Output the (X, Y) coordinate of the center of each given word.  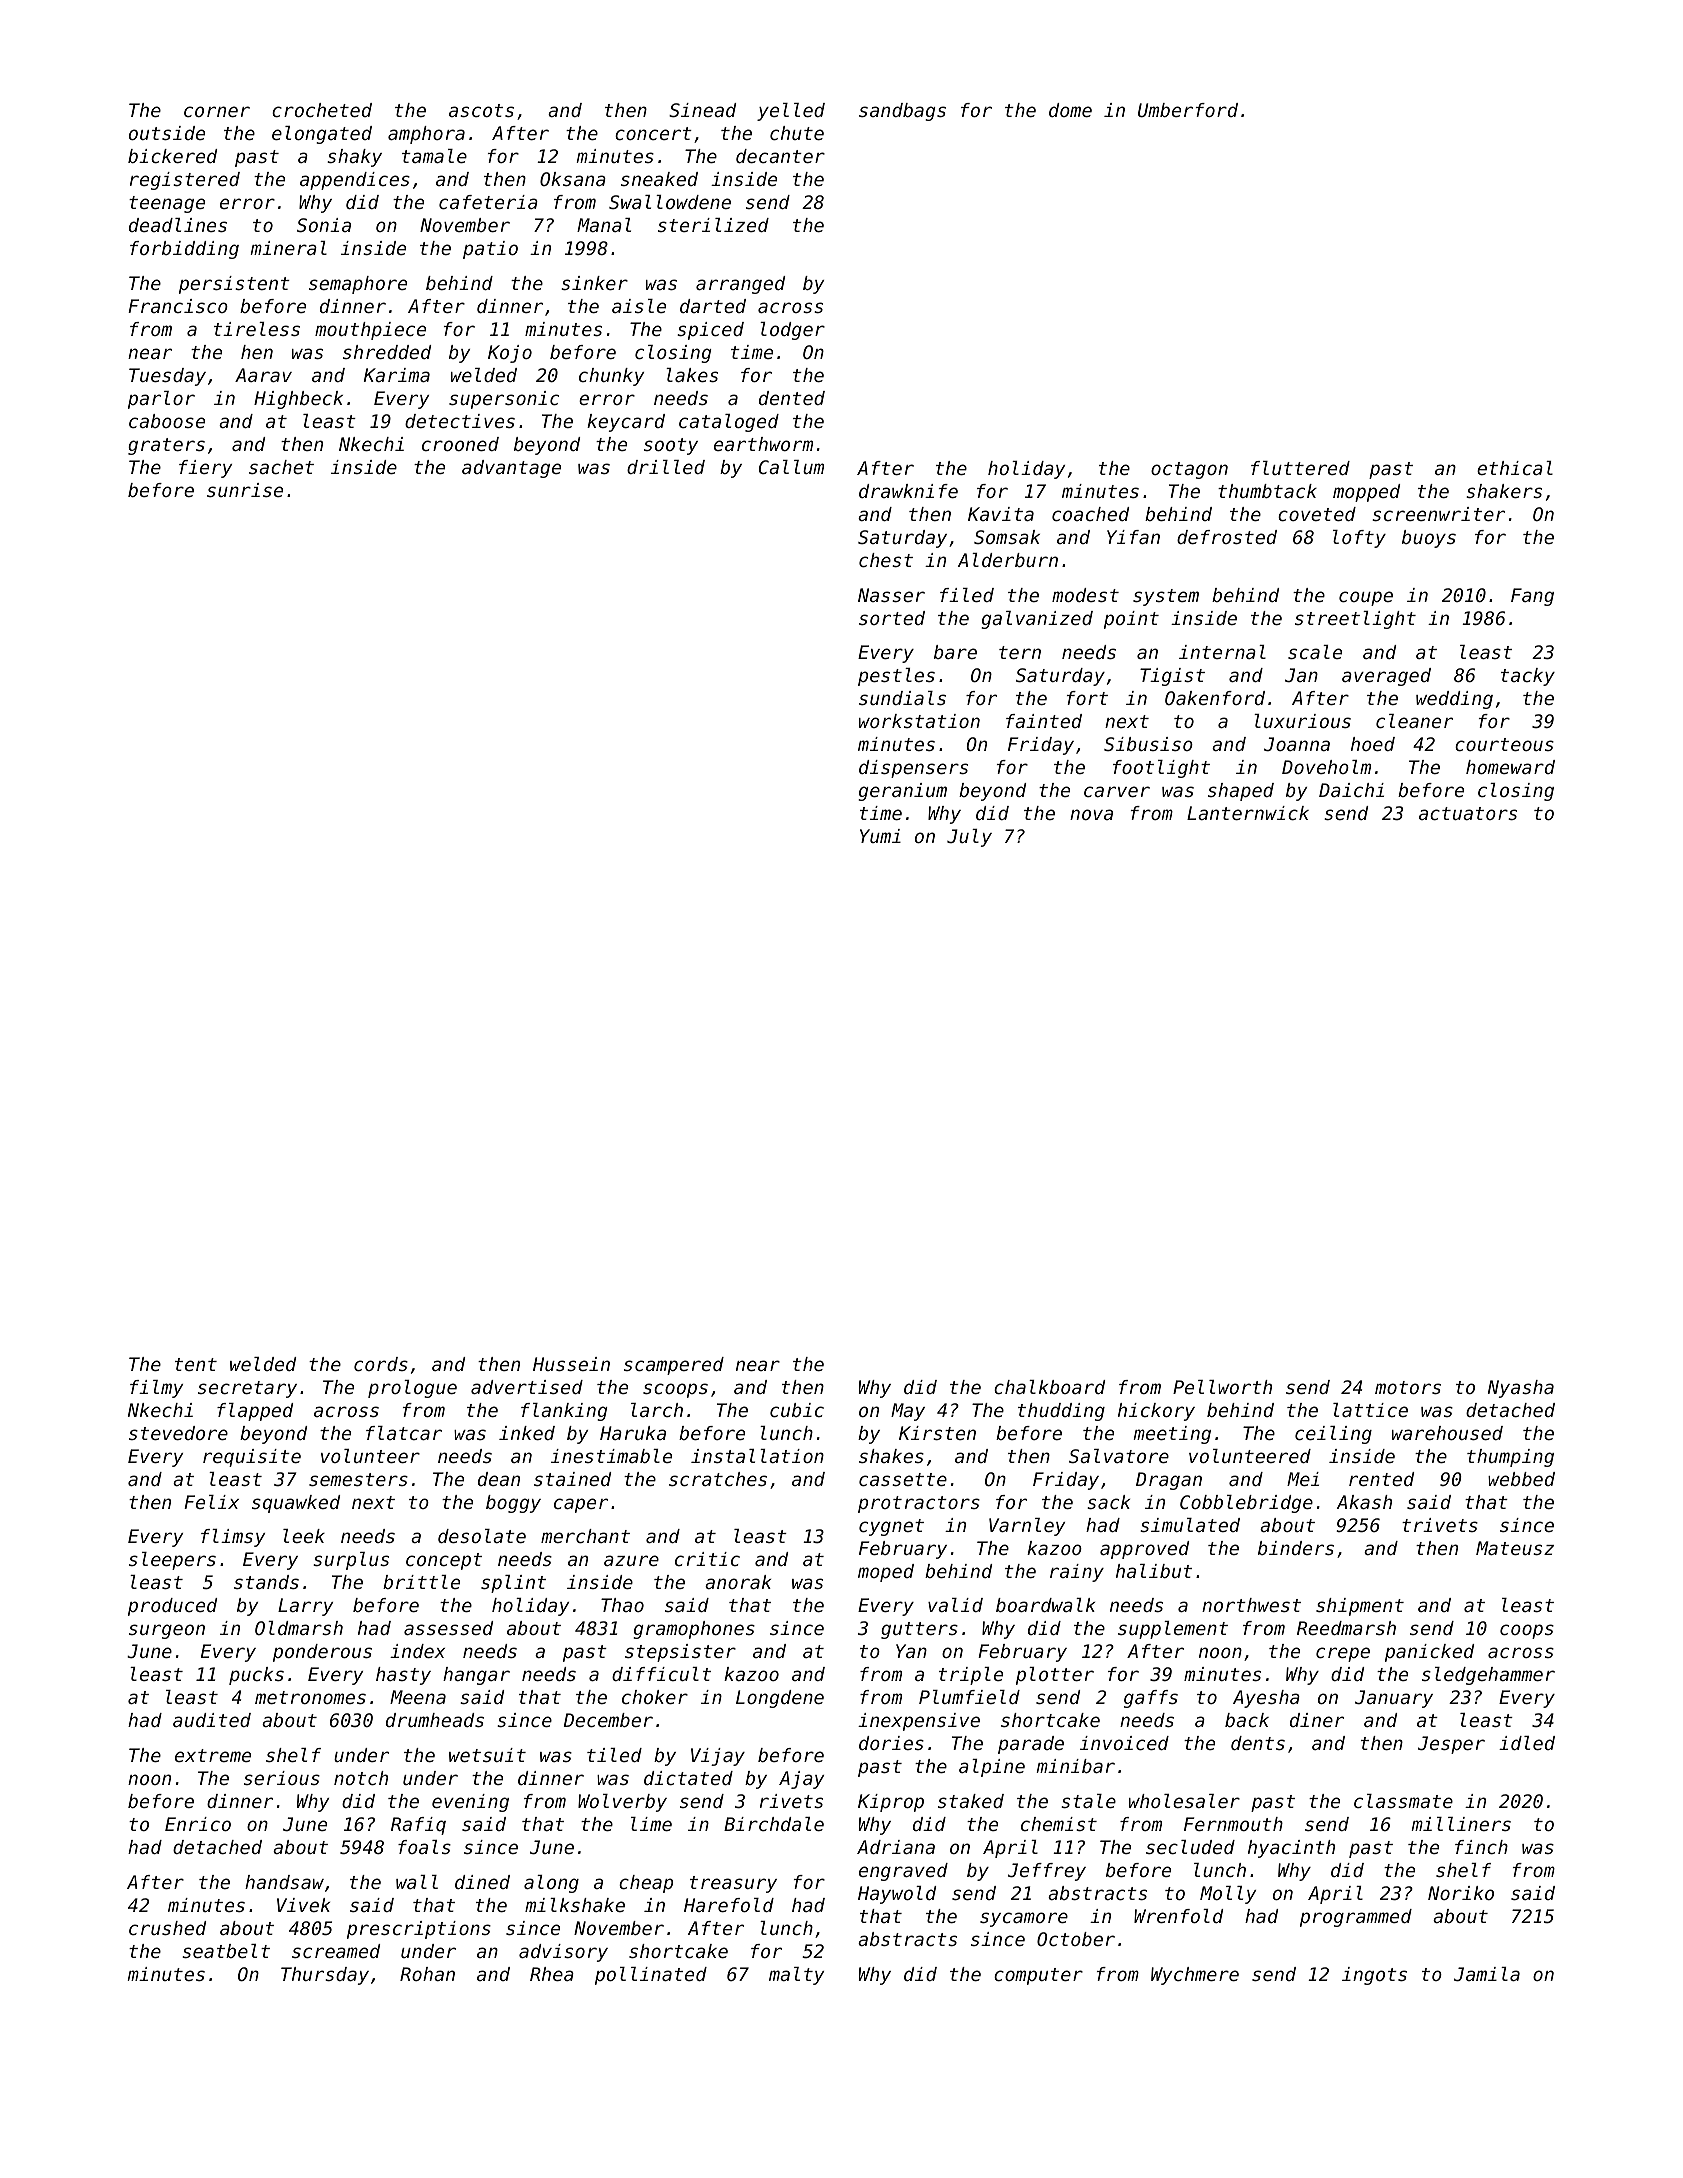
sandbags (902, 112)
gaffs (1151, 1699)
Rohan (427, 1974)
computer (1038, 1976)
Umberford (1188, 110)
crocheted (322, 110)
